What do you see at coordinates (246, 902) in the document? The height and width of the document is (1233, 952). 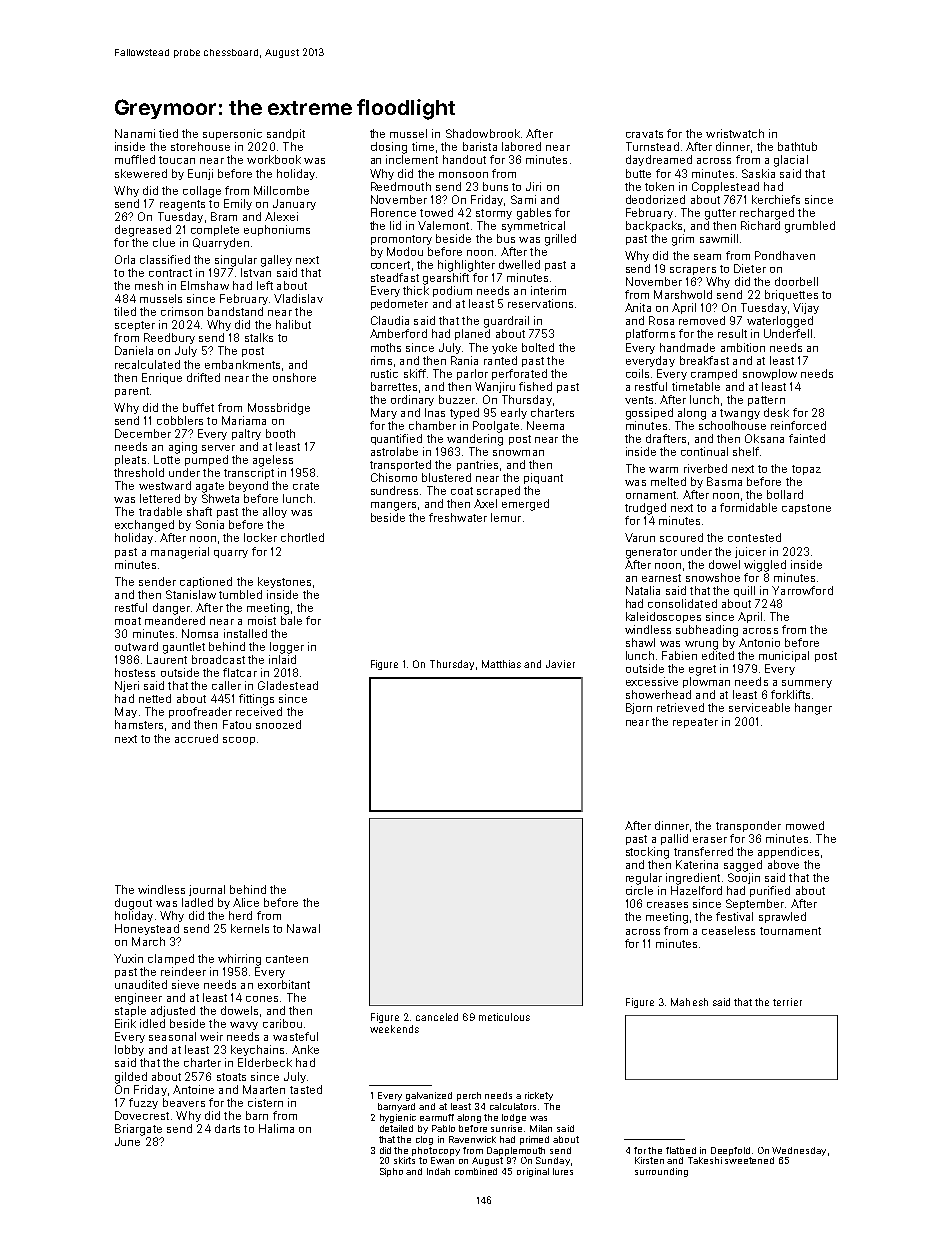 I see `Alice` at bounding box center [246, 902].
